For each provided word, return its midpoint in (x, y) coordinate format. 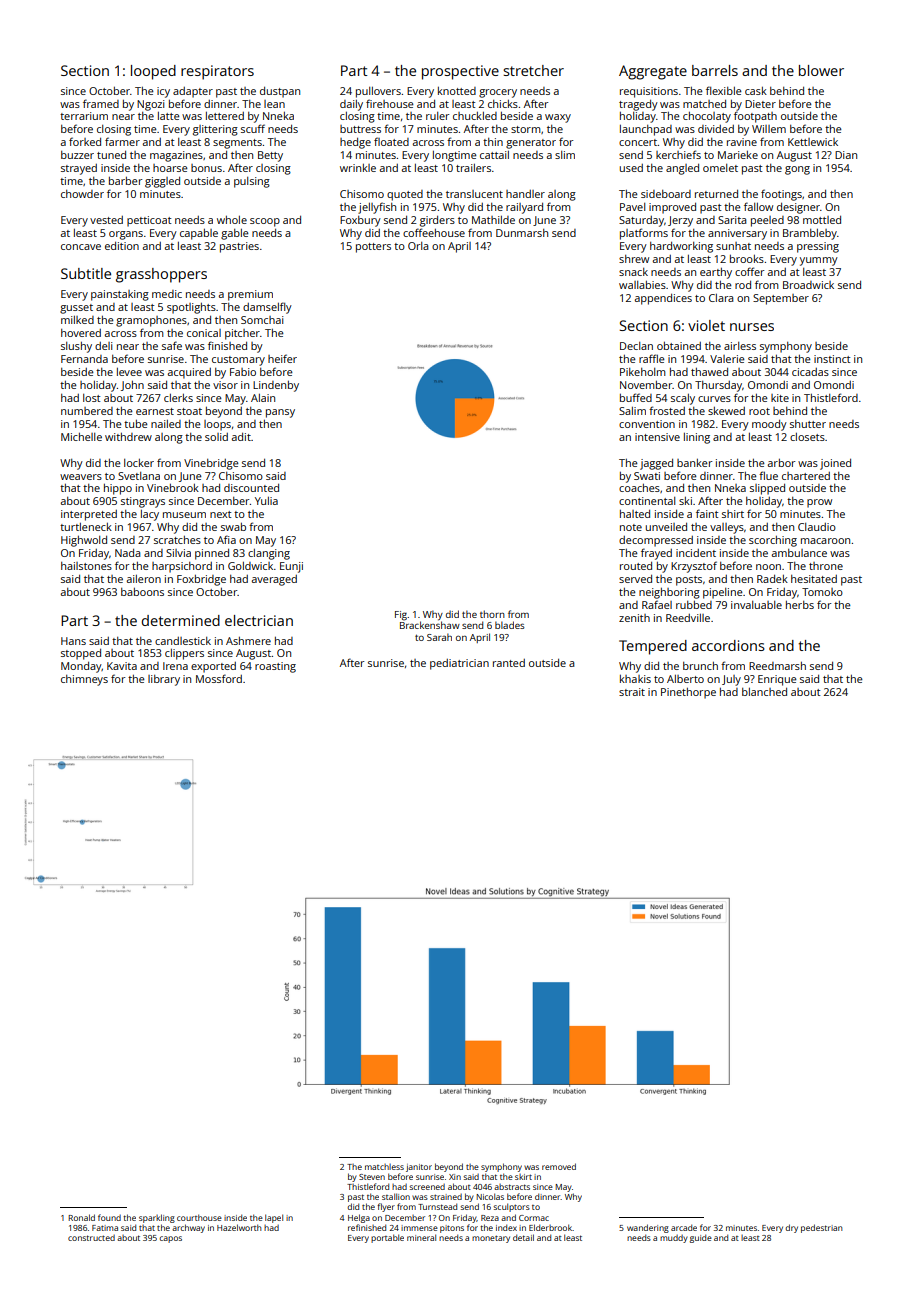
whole (232, 220)
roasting (275, 667)
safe (172, 345)
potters (373, 248)
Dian (846, 155)
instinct (832, 359)
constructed (91, 1238)
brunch (700, 666)
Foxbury (360, 221)
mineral (421, 1237)
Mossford (219, 678)
